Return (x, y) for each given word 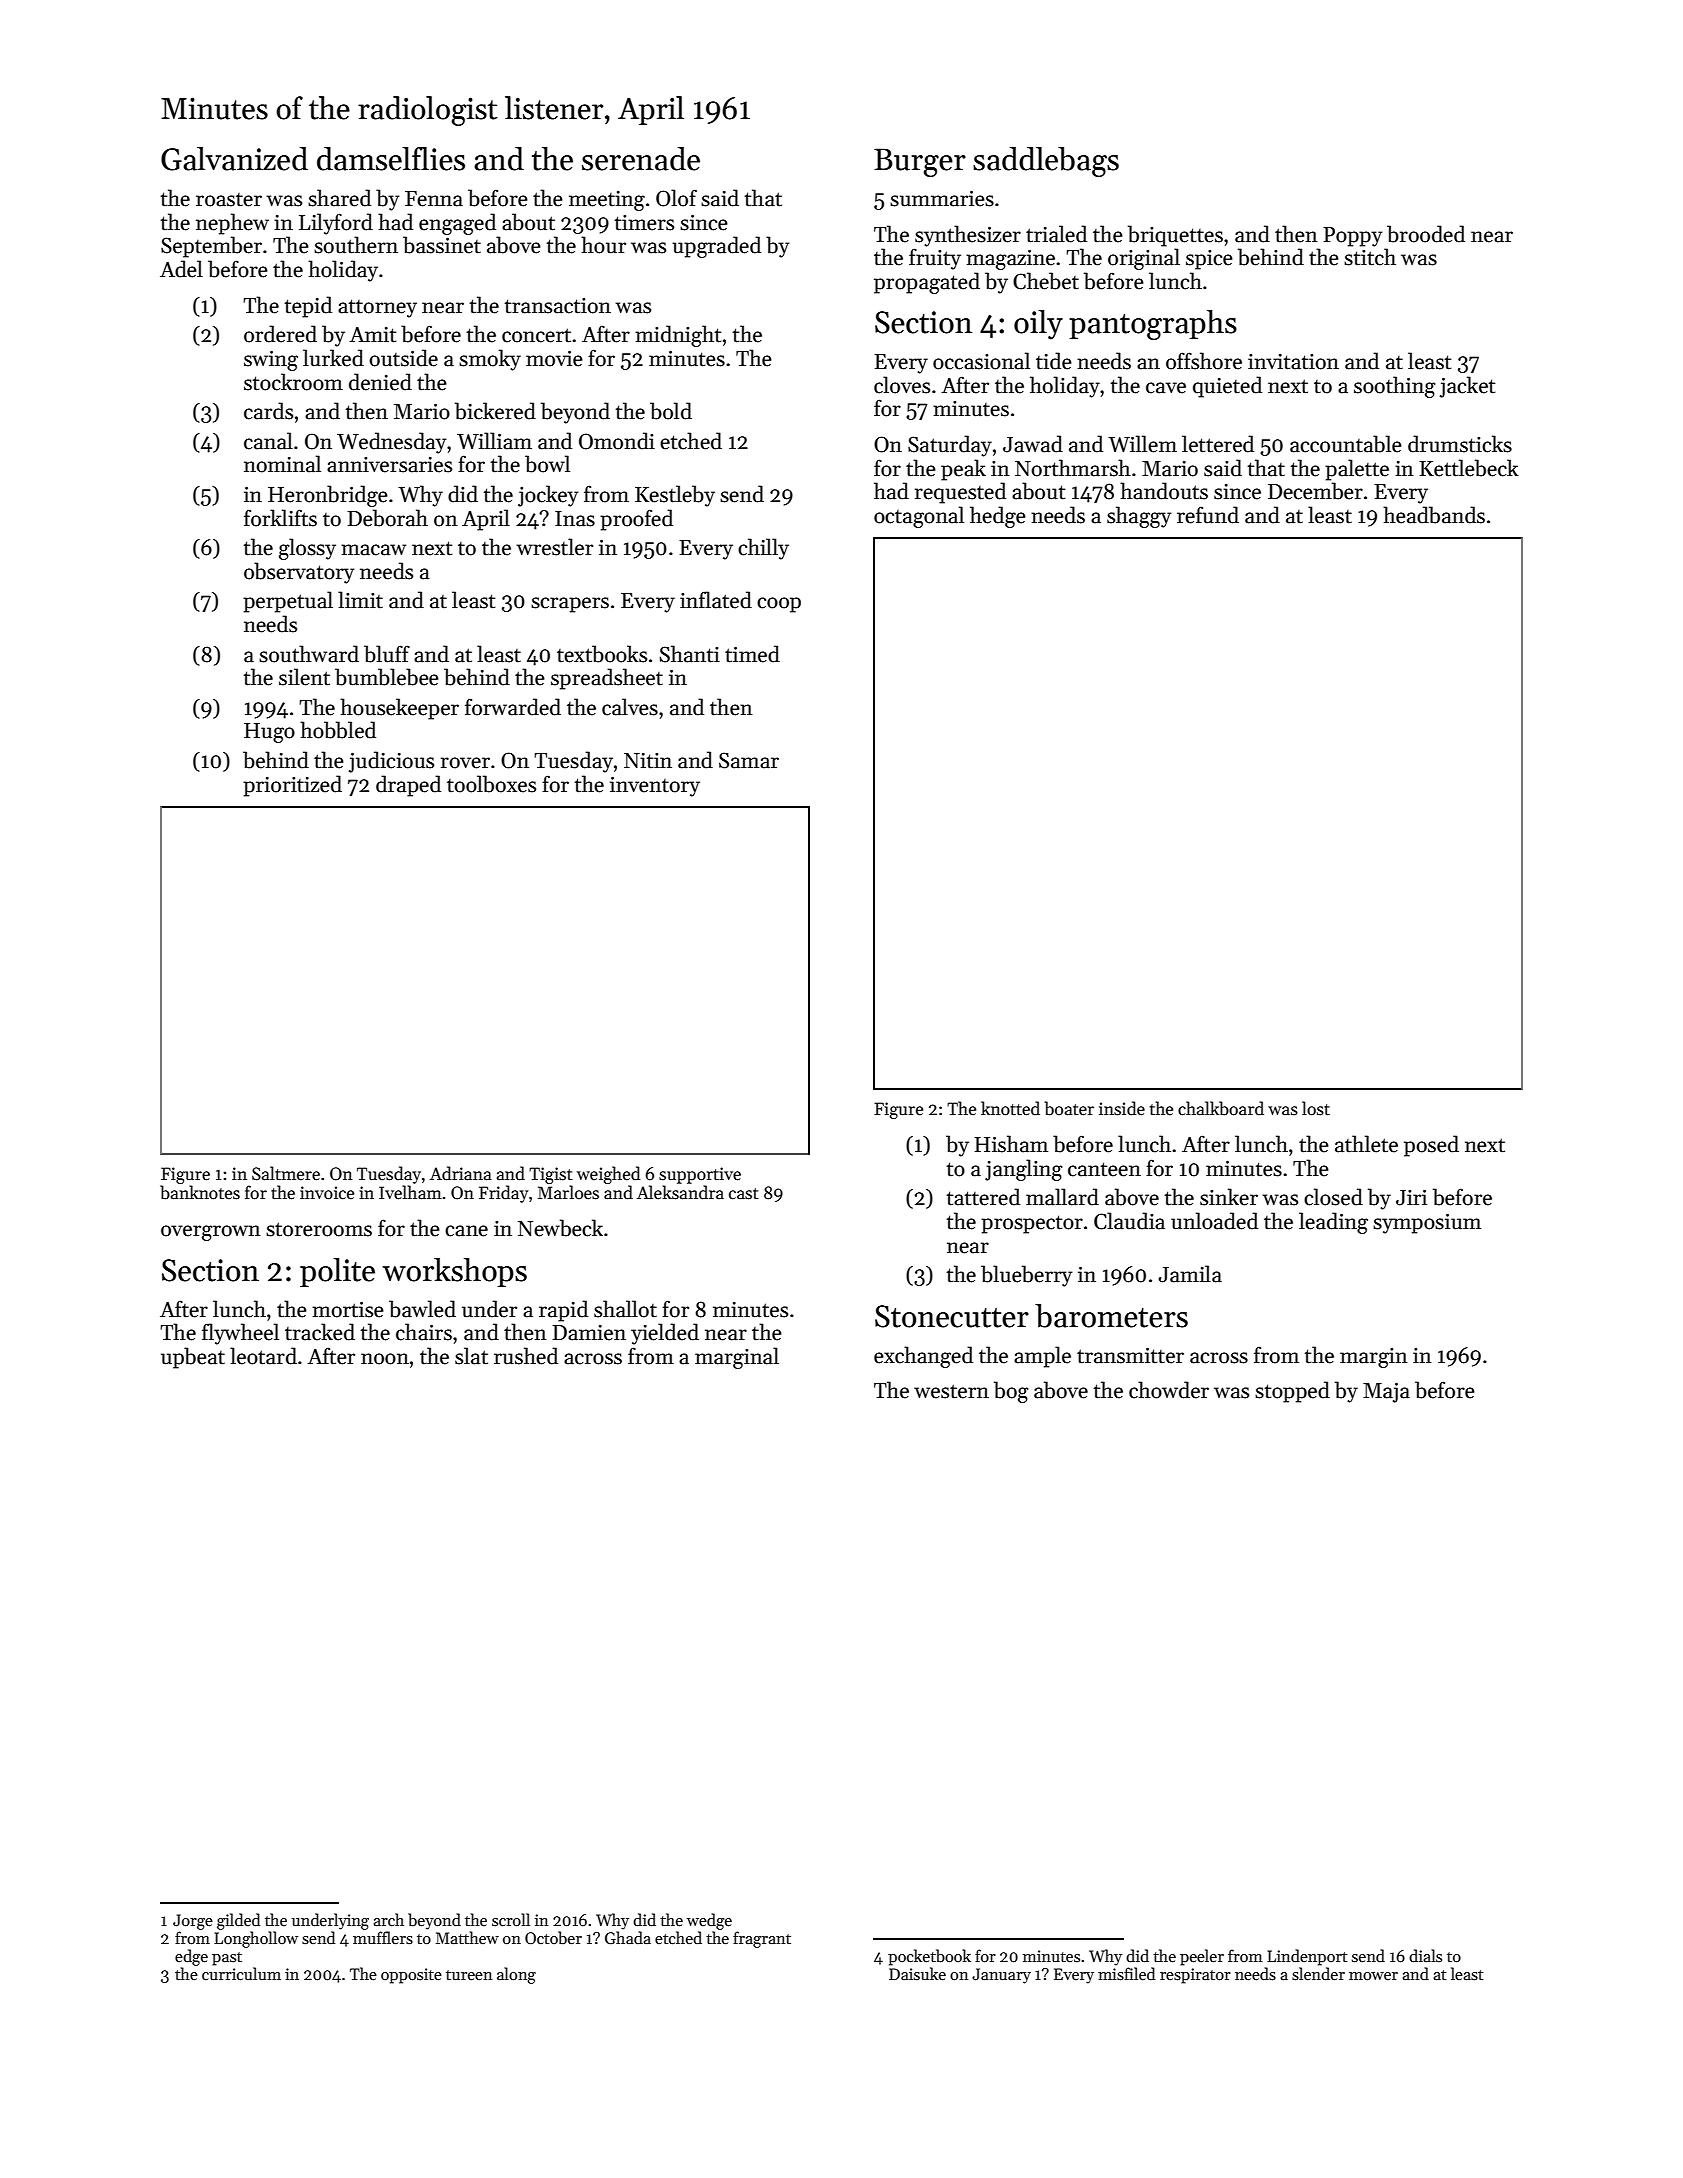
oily (1038, 325)
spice (1209, 260)
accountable (1346, 444)
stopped (1292, 1392)
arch (388, 1919)
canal (268, 441)
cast (744, 1194)
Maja (1386, 1392)
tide (1054, 361)
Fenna (434, 199)
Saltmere (286, 1173)
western (951, 1391)
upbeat (193, 1358)
